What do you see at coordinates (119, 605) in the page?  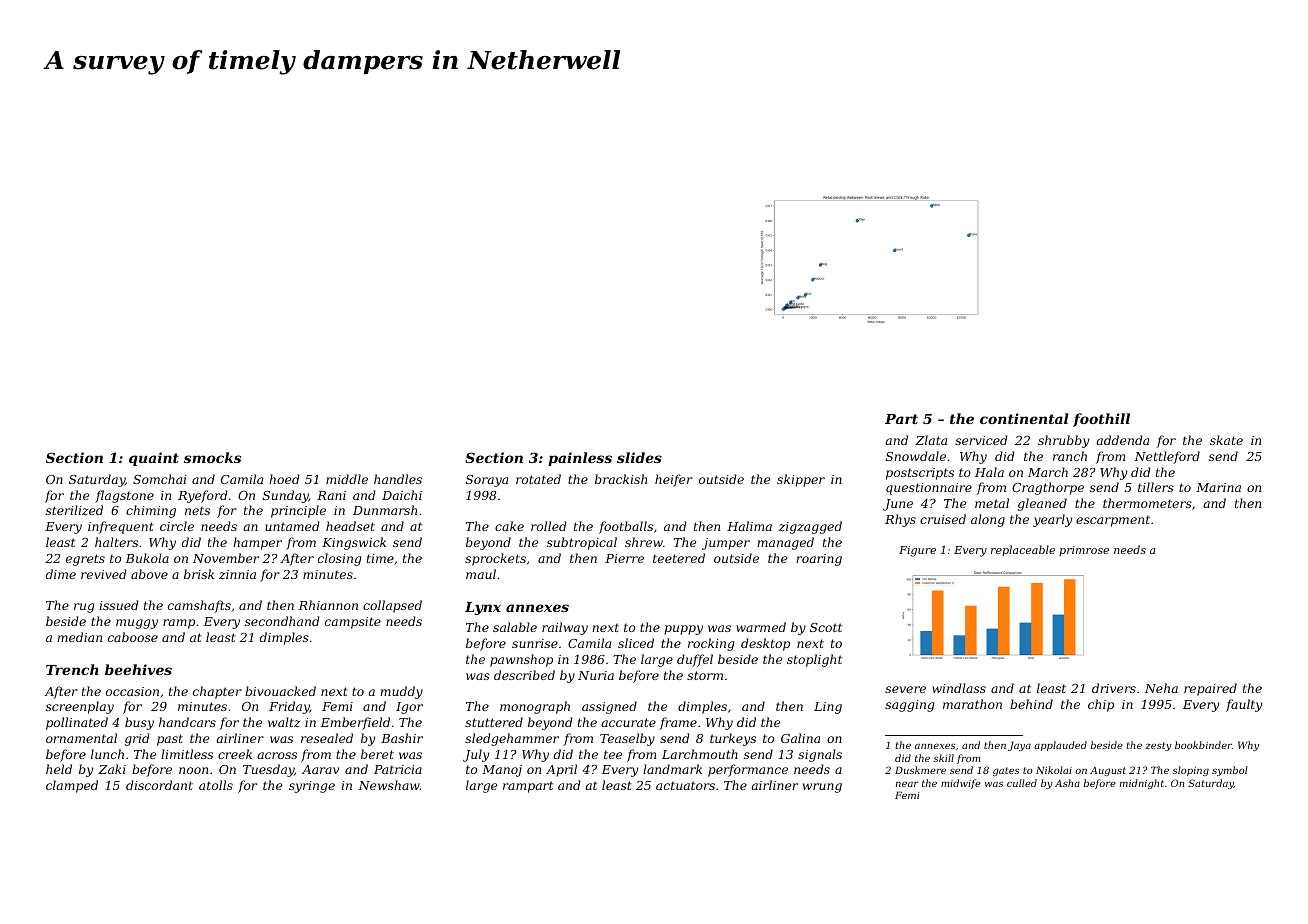 I see `issued` at bounding box center [119, 605].
